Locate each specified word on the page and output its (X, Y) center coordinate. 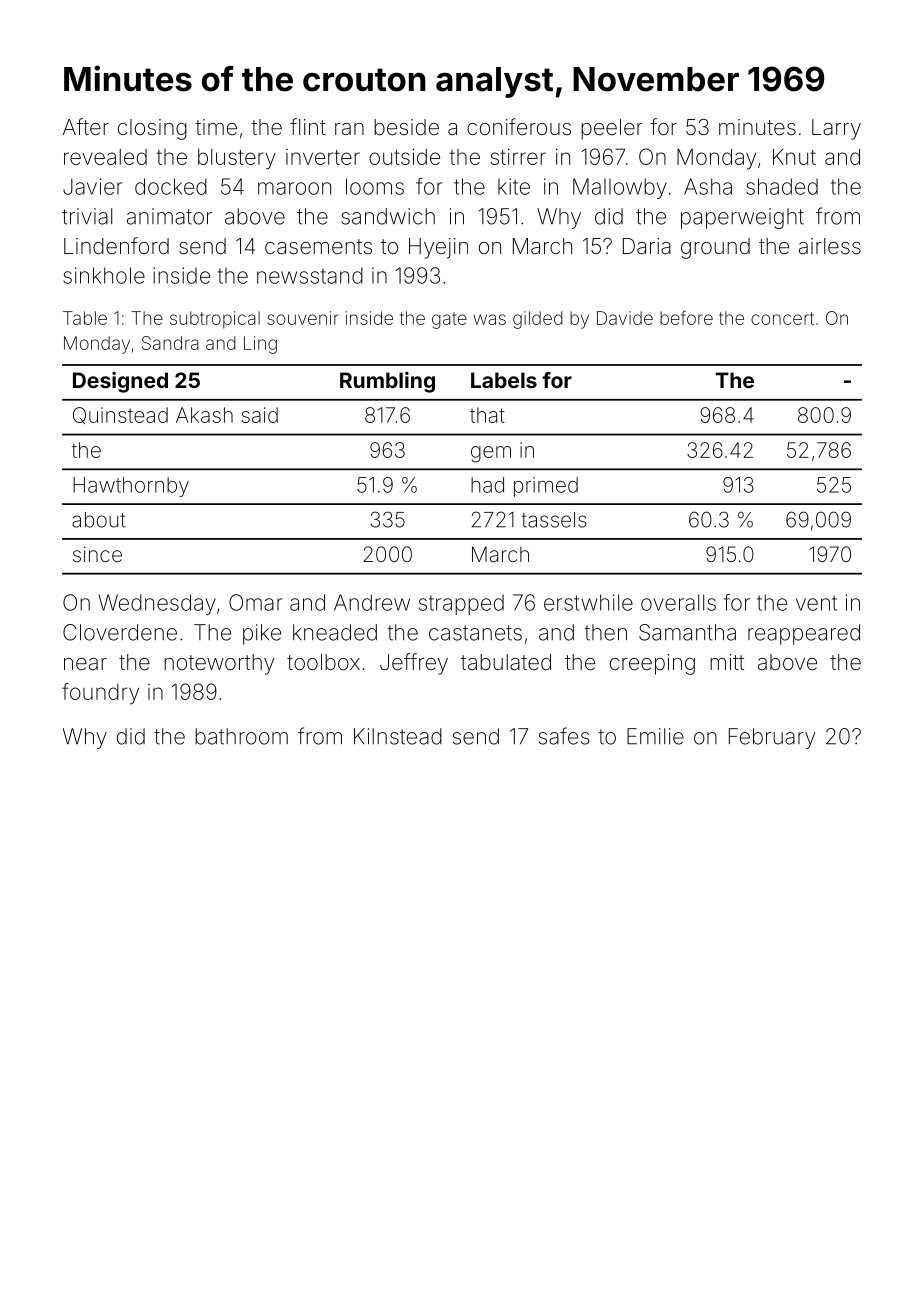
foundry (100, 694)
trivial (87, 216)
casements (318, 247)
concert (782, 318)
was (489, 319)
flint (308, 126)
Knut (794, 156)
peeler (612, 129)
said (259, 415)
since (97, 554)
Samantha (687, 632)
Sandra (170, 343)
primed (546, 487)
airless (830, 246)
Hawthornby (131, 487)
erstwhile (588, 602)
